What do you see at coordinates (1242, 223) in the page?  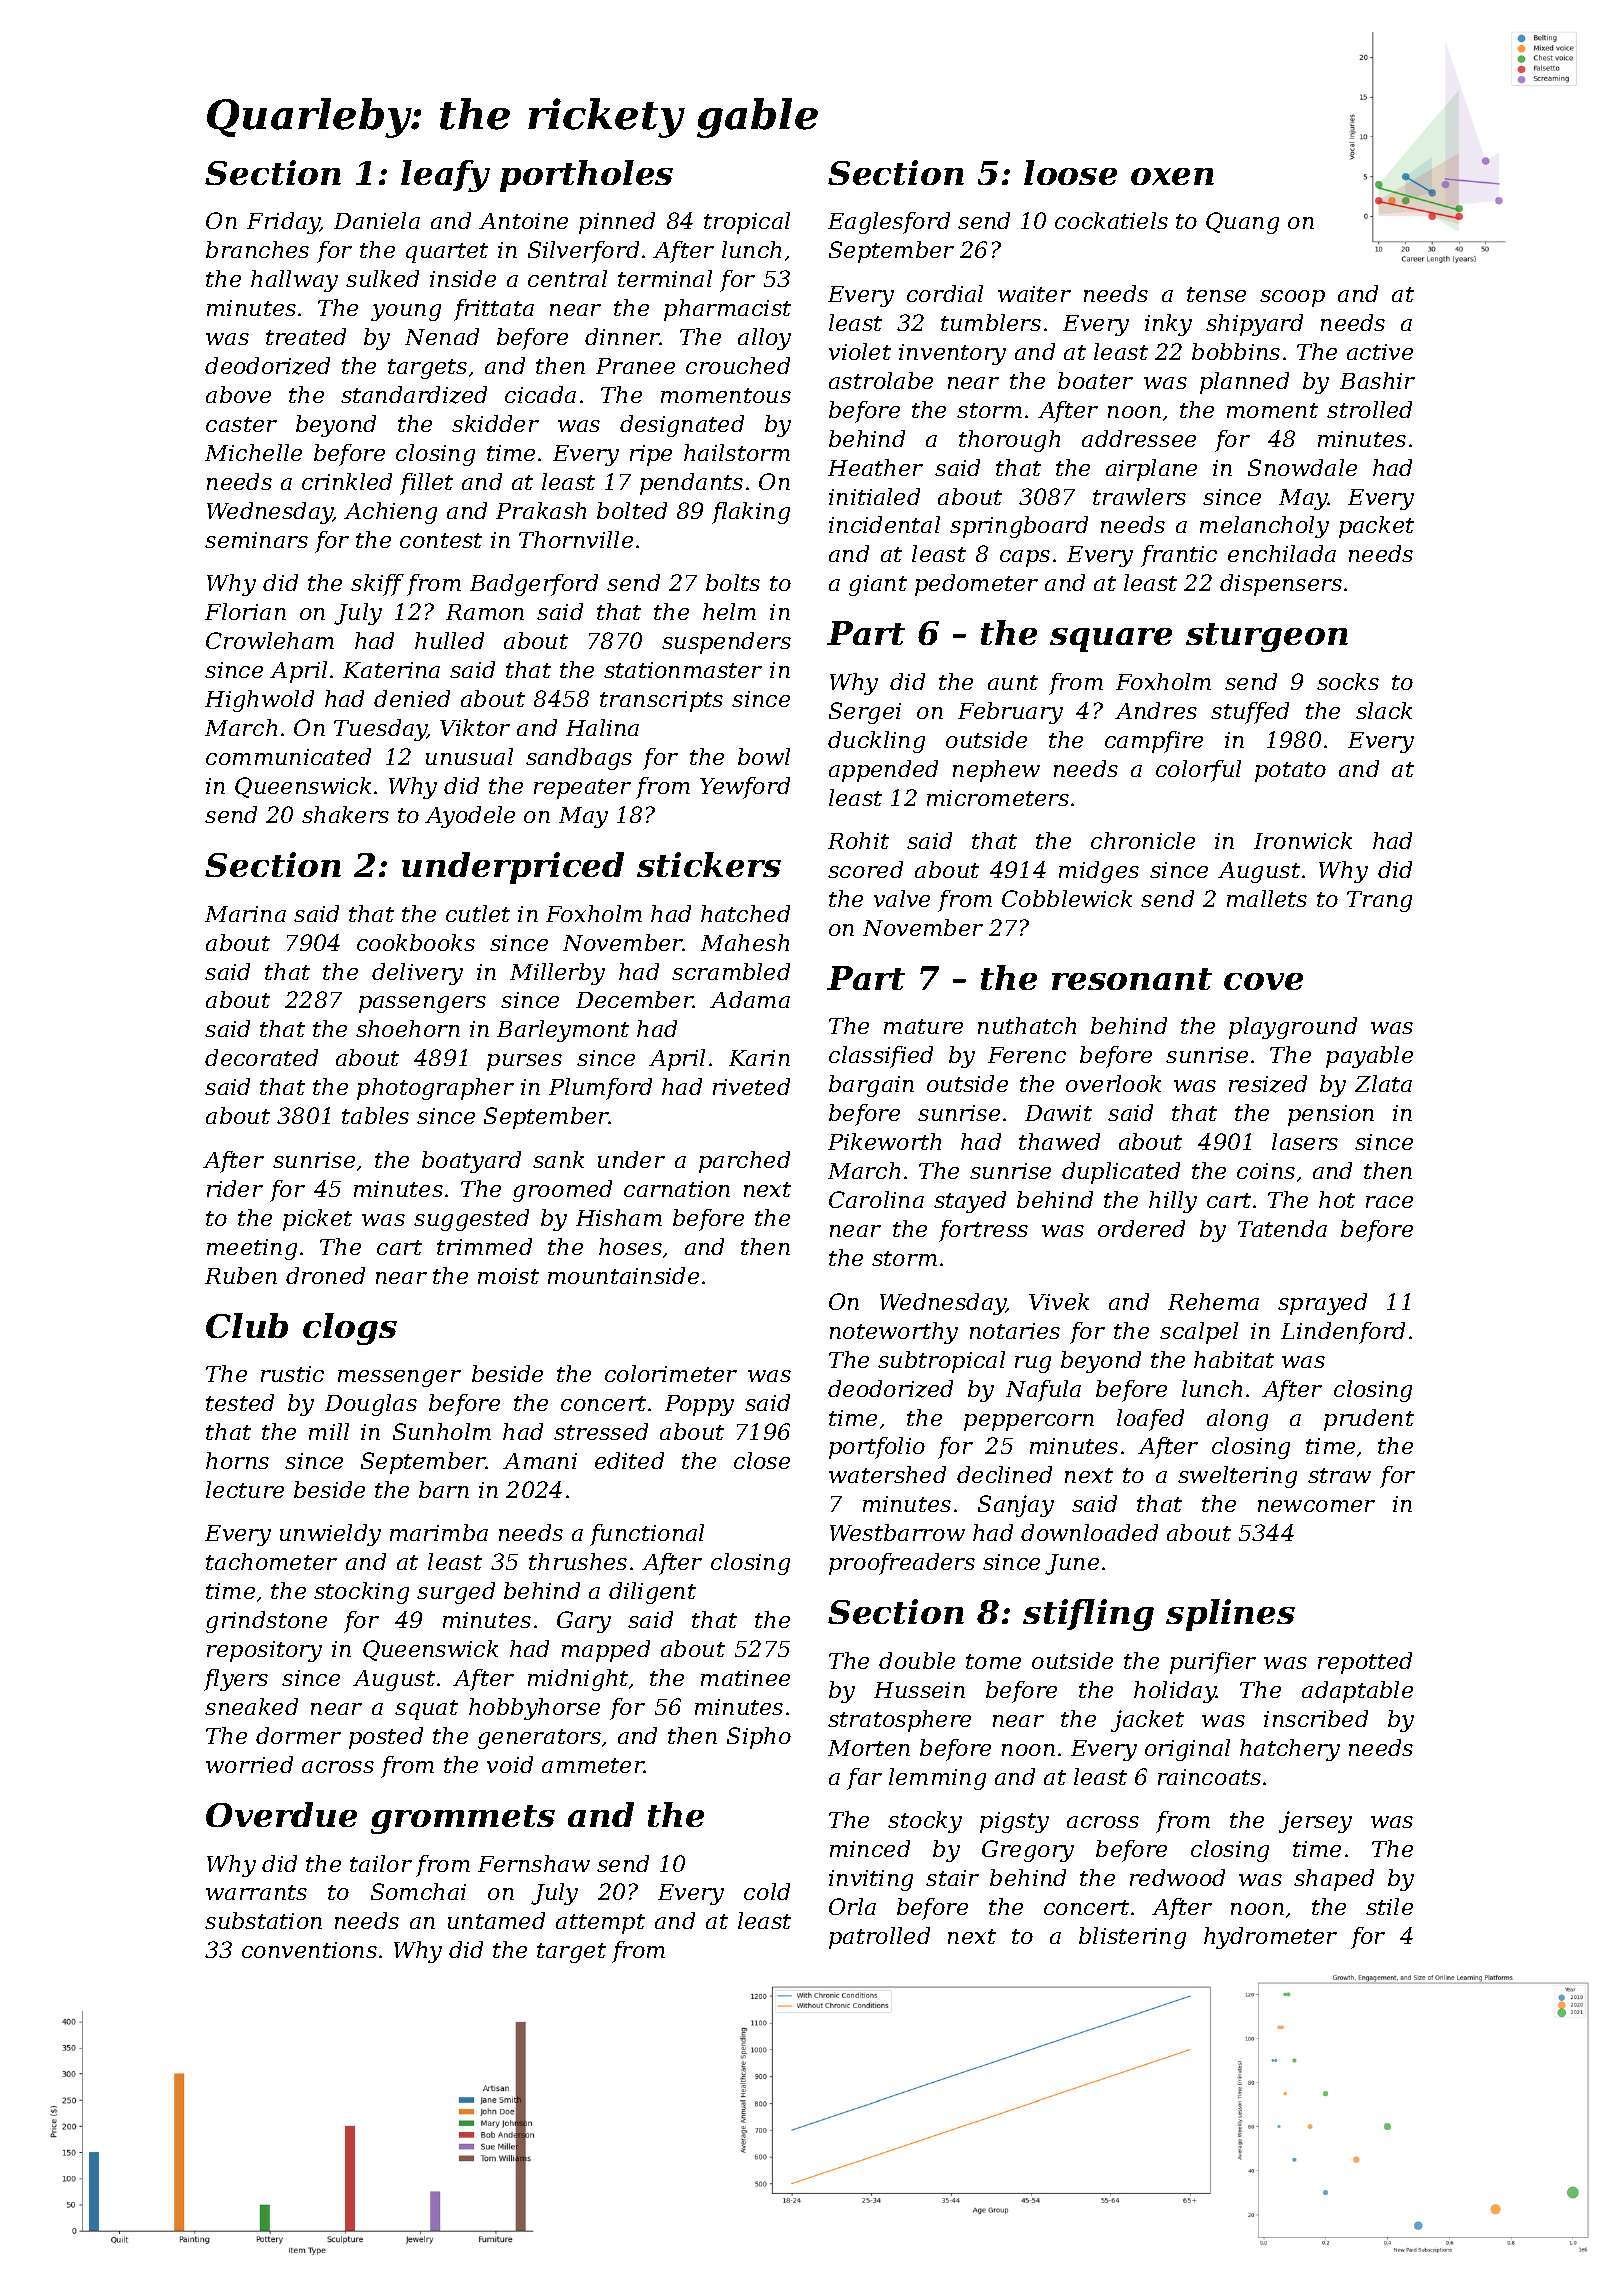 I see `Quang` at bounding box center [1242, 223].
